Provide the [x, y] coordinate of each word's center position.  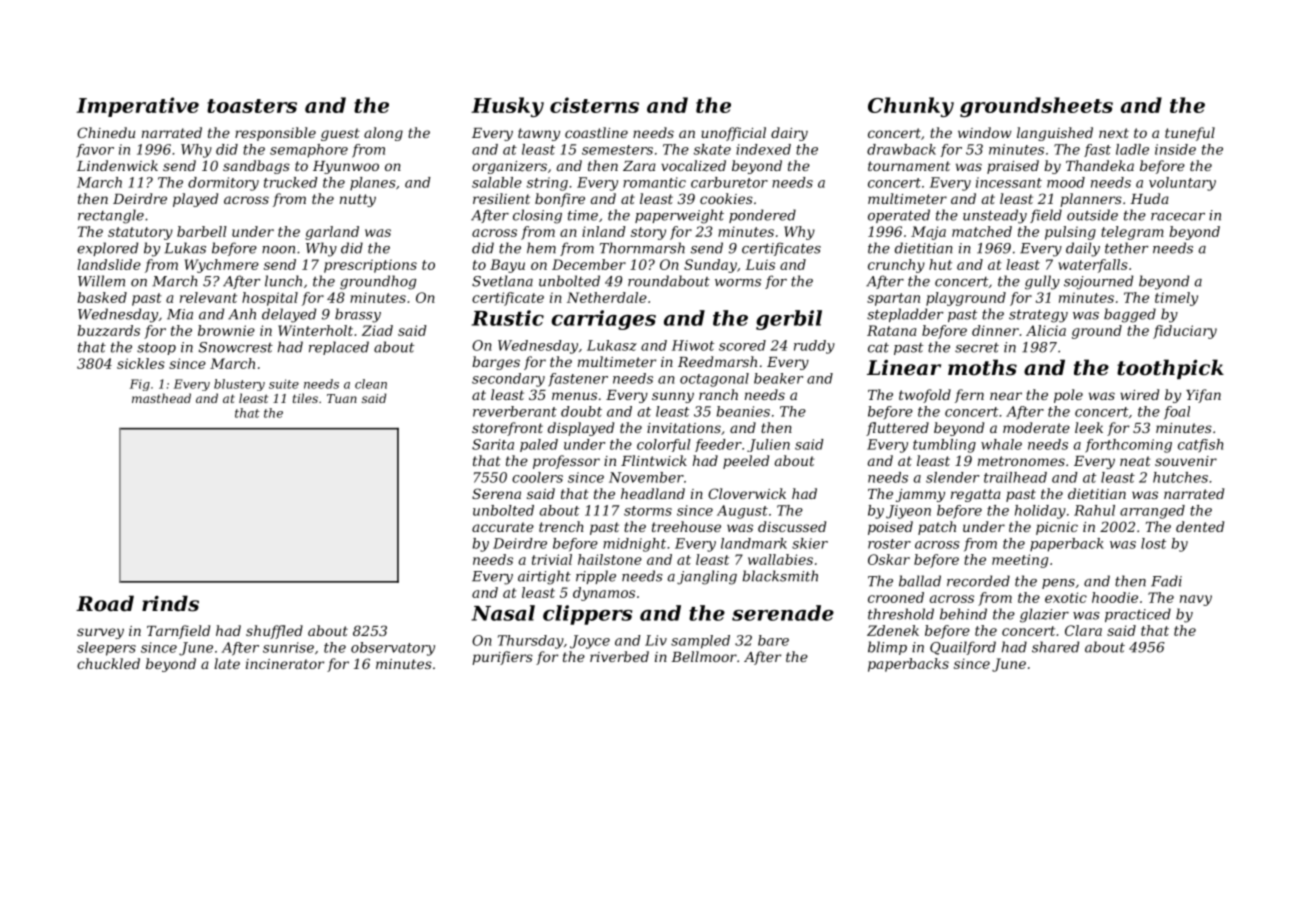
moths [982, 367]
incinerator [285, 664]
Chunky [911, 107]
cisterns [594, 105]
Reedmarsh [717, 361]
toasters [252, 106]
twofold [925, 396]
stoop [156, 348]
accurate [503, 527]
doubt [581, 411]
